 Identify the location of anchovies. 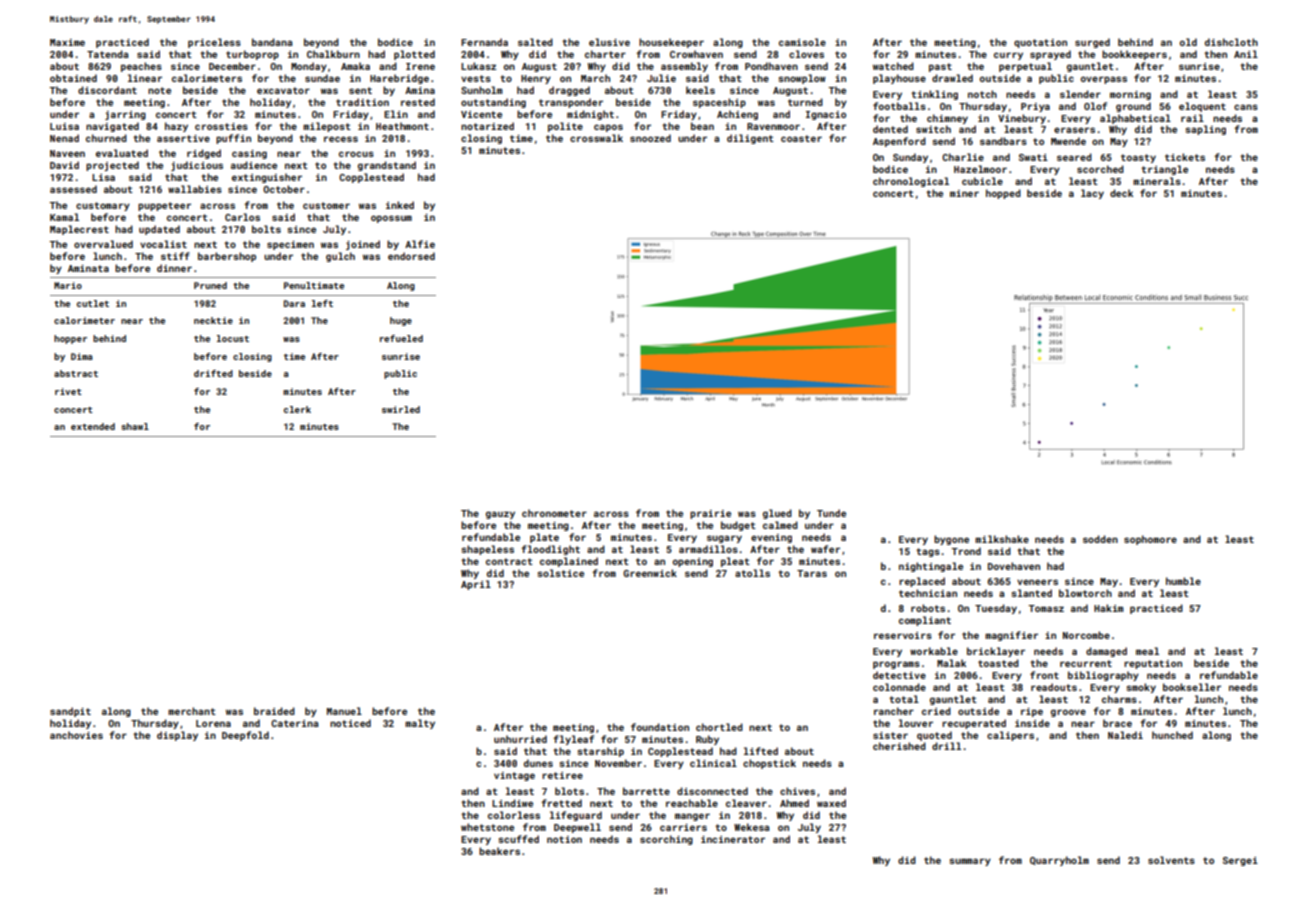
(76, 735).
